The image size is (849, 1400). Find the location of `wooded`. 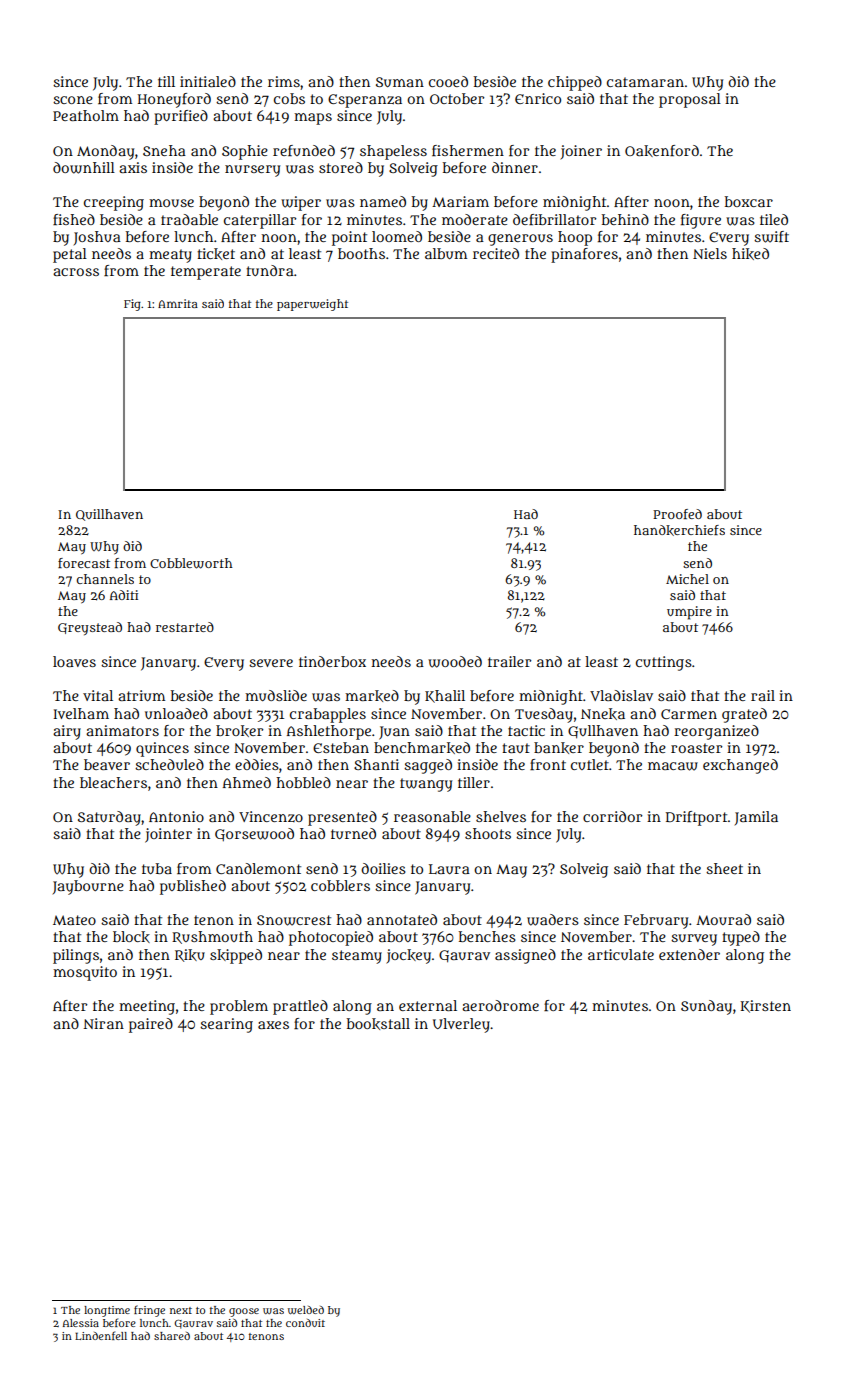

wooded is located at coordinates (455, 662).
